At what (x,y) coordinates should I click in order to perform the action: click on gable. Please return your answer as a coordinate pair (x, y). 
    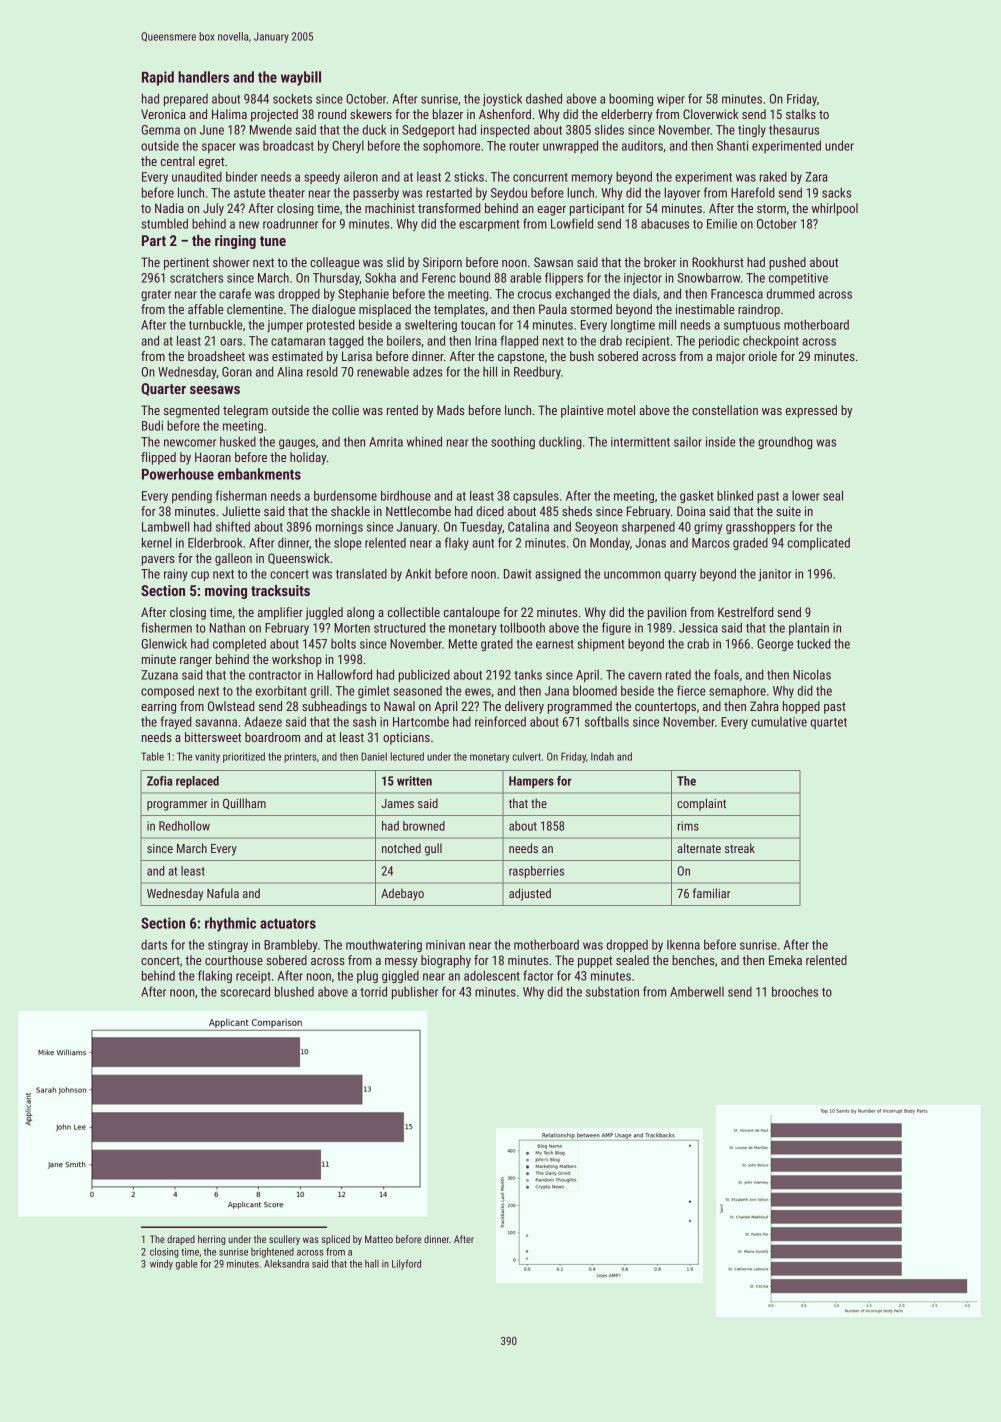
    Looking at the image, I should click on (187, 1265).
